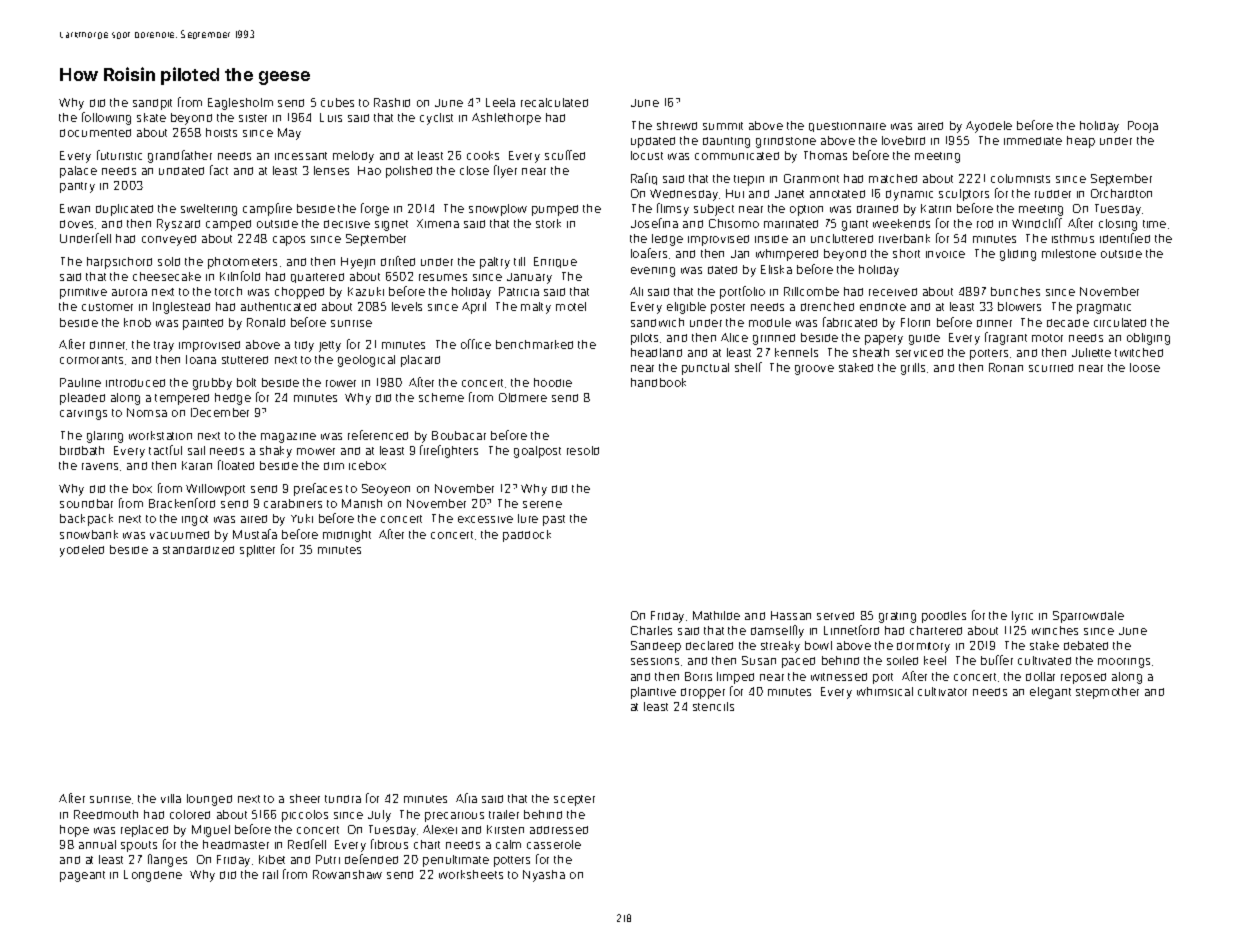 The height and width of the screenshot is (952, 1233). Describe the element at coordinates (726, 142) in the screenshot. I see `daunting` at that location.
